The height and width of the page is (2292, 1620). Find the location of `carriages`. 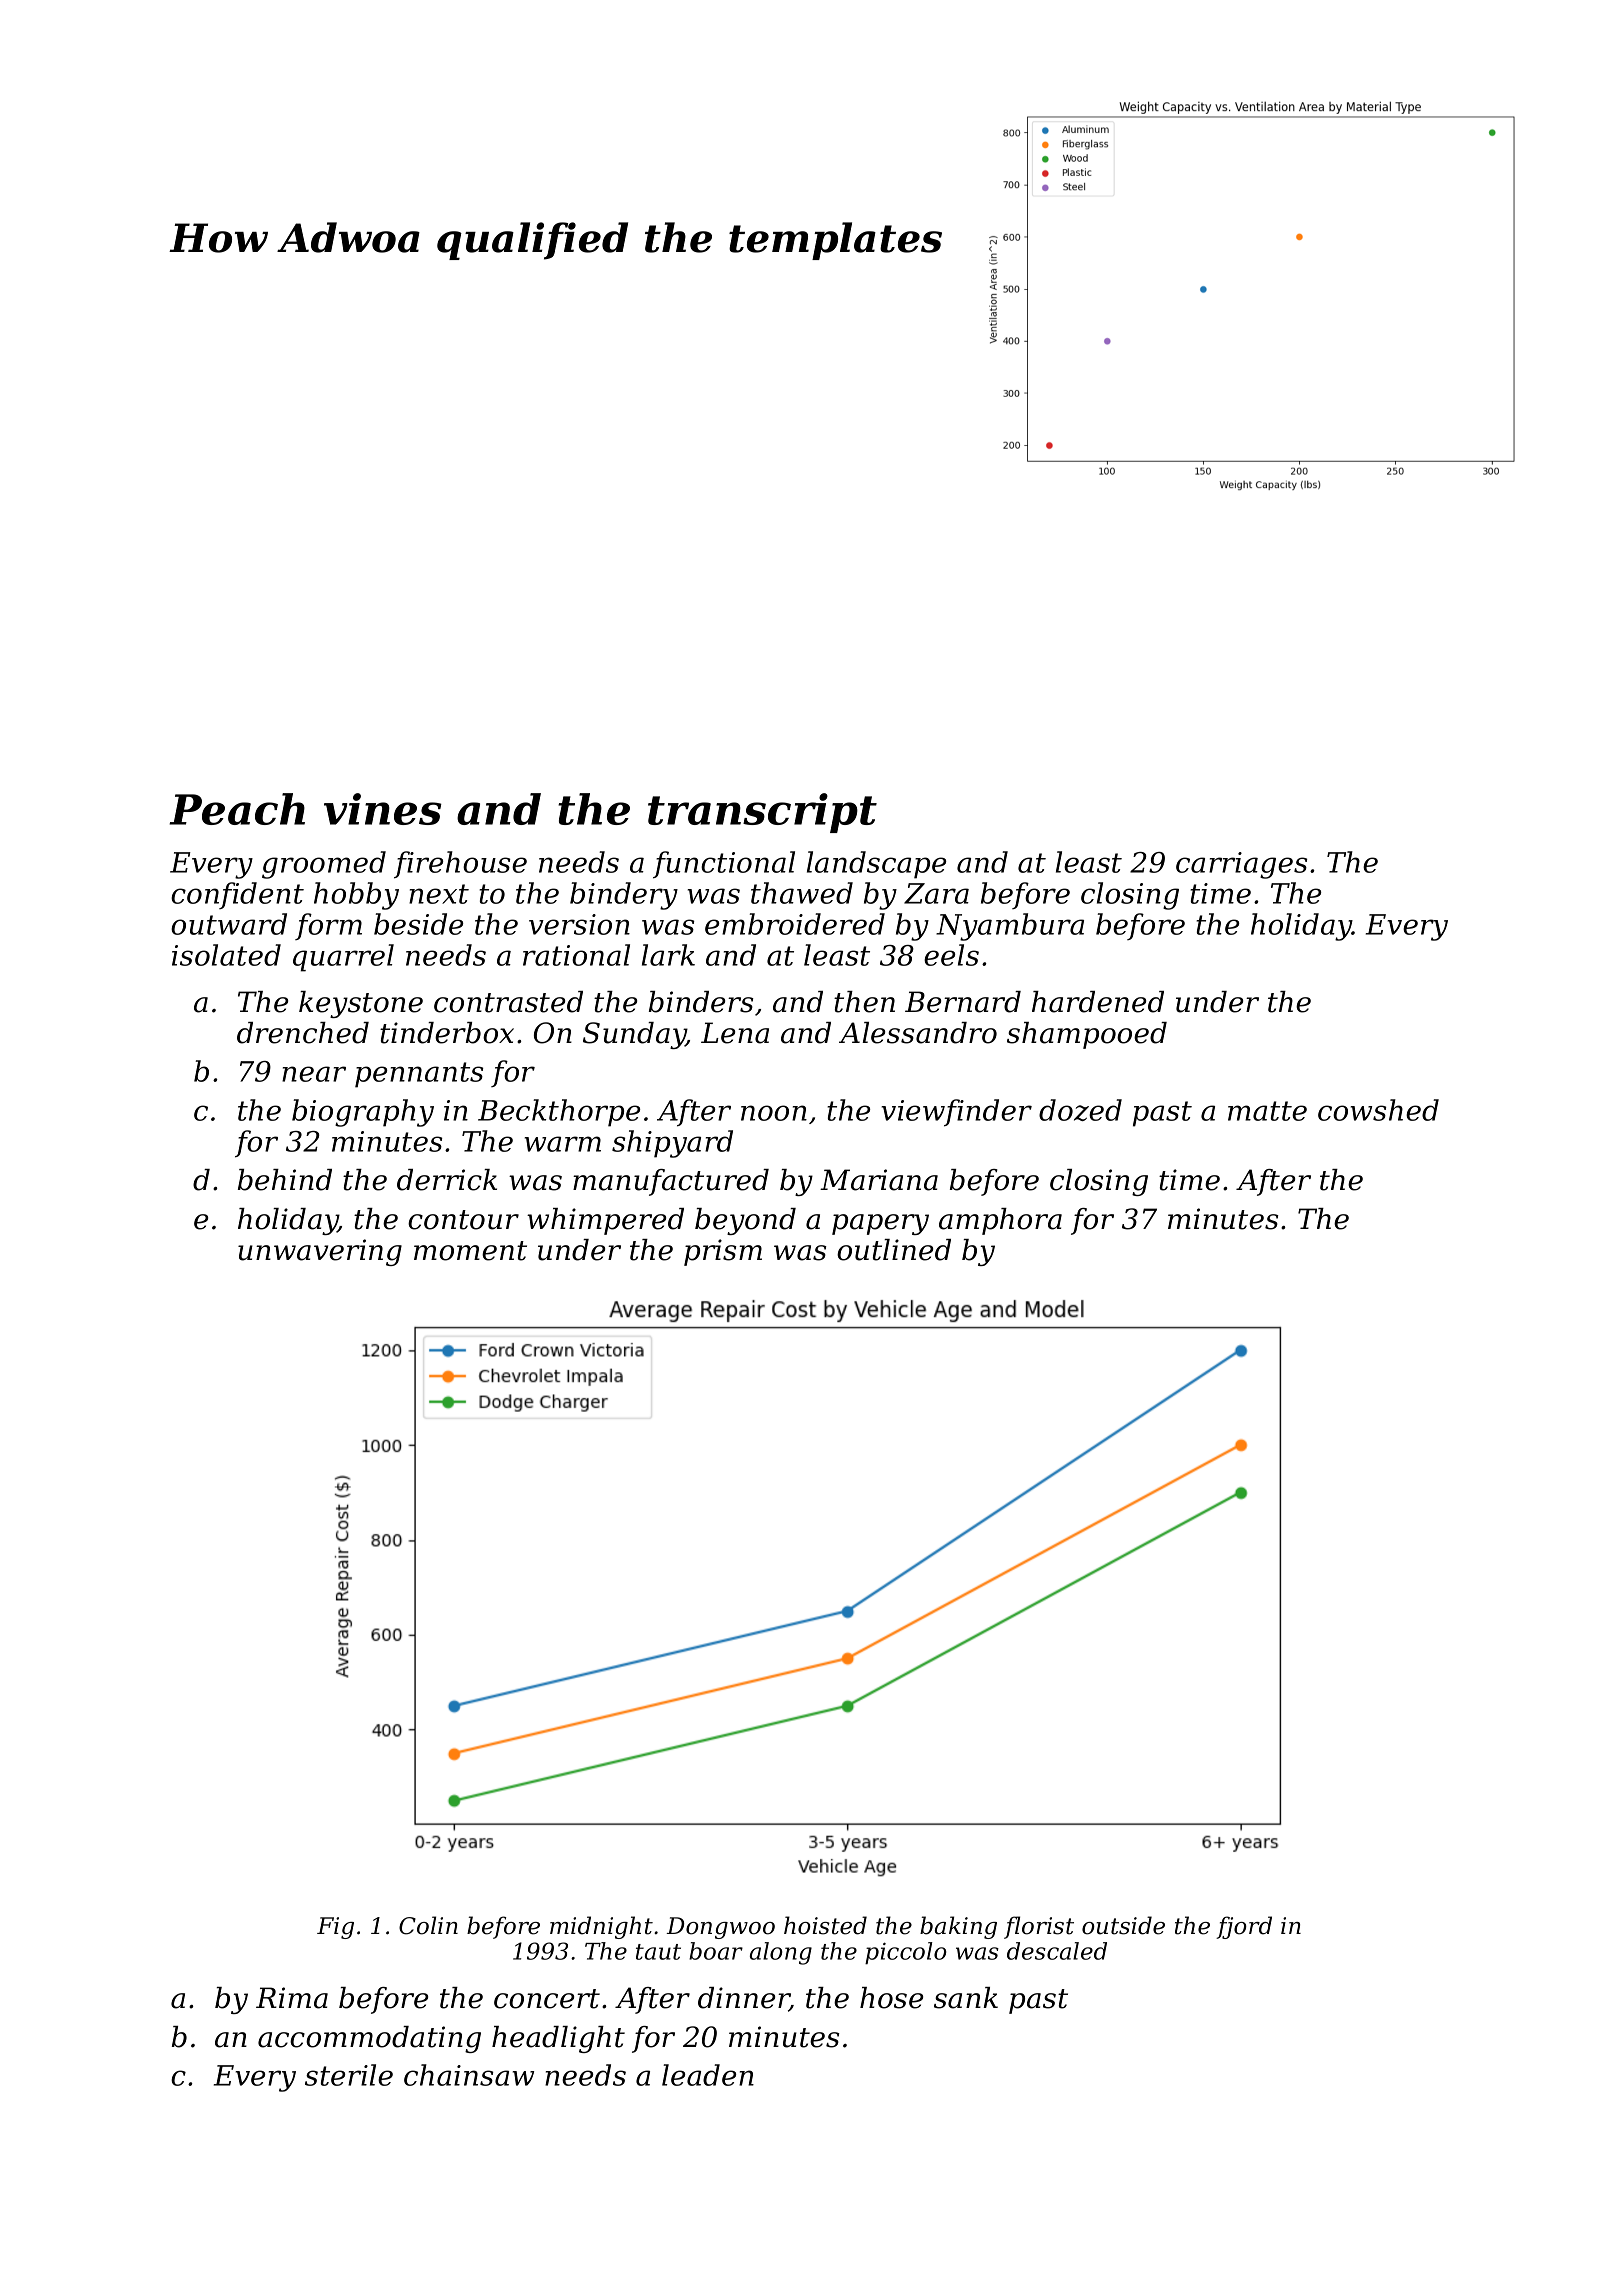

carriages is located at coordinates (1241, 865).
